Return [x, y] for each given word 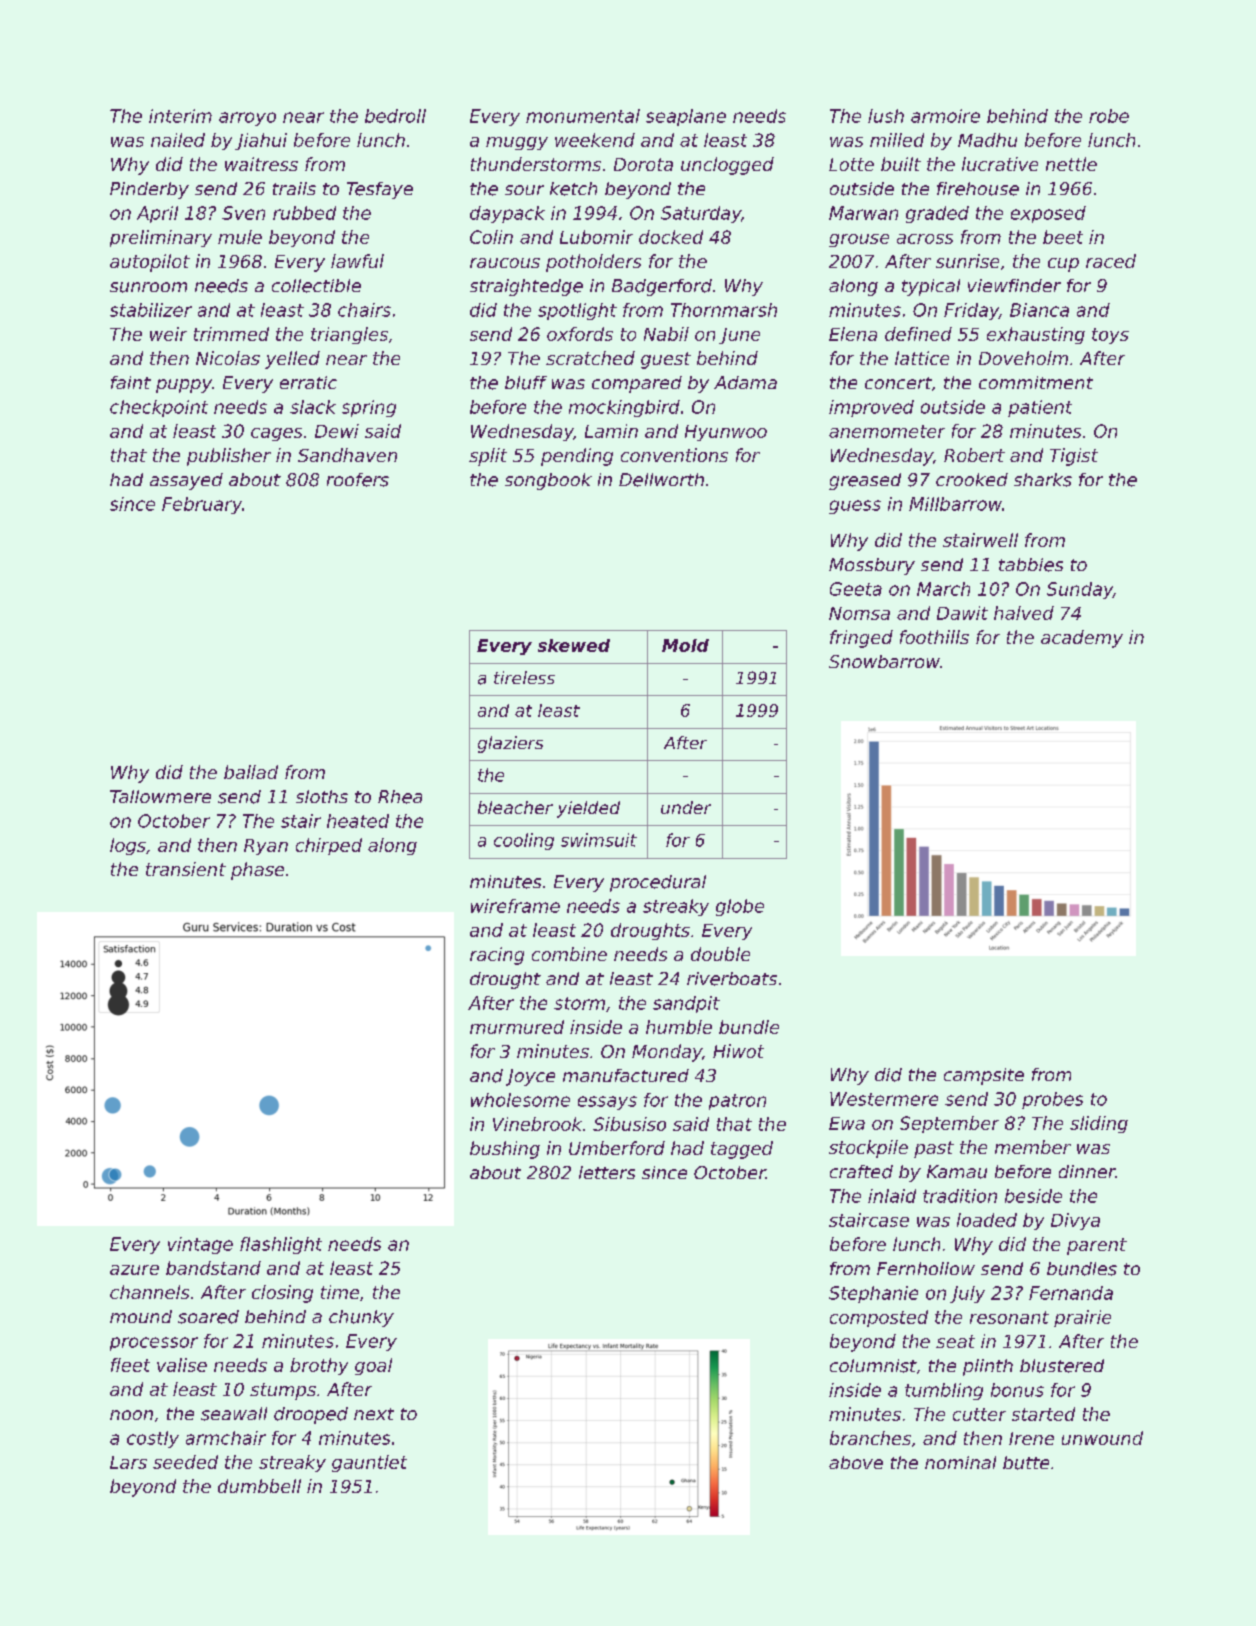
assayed [186, 481]
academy [1082, 639]
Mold [685, 645]
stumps [283, 1391]
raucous [505, 263]
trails [294, 188]
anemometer [887, 431]
